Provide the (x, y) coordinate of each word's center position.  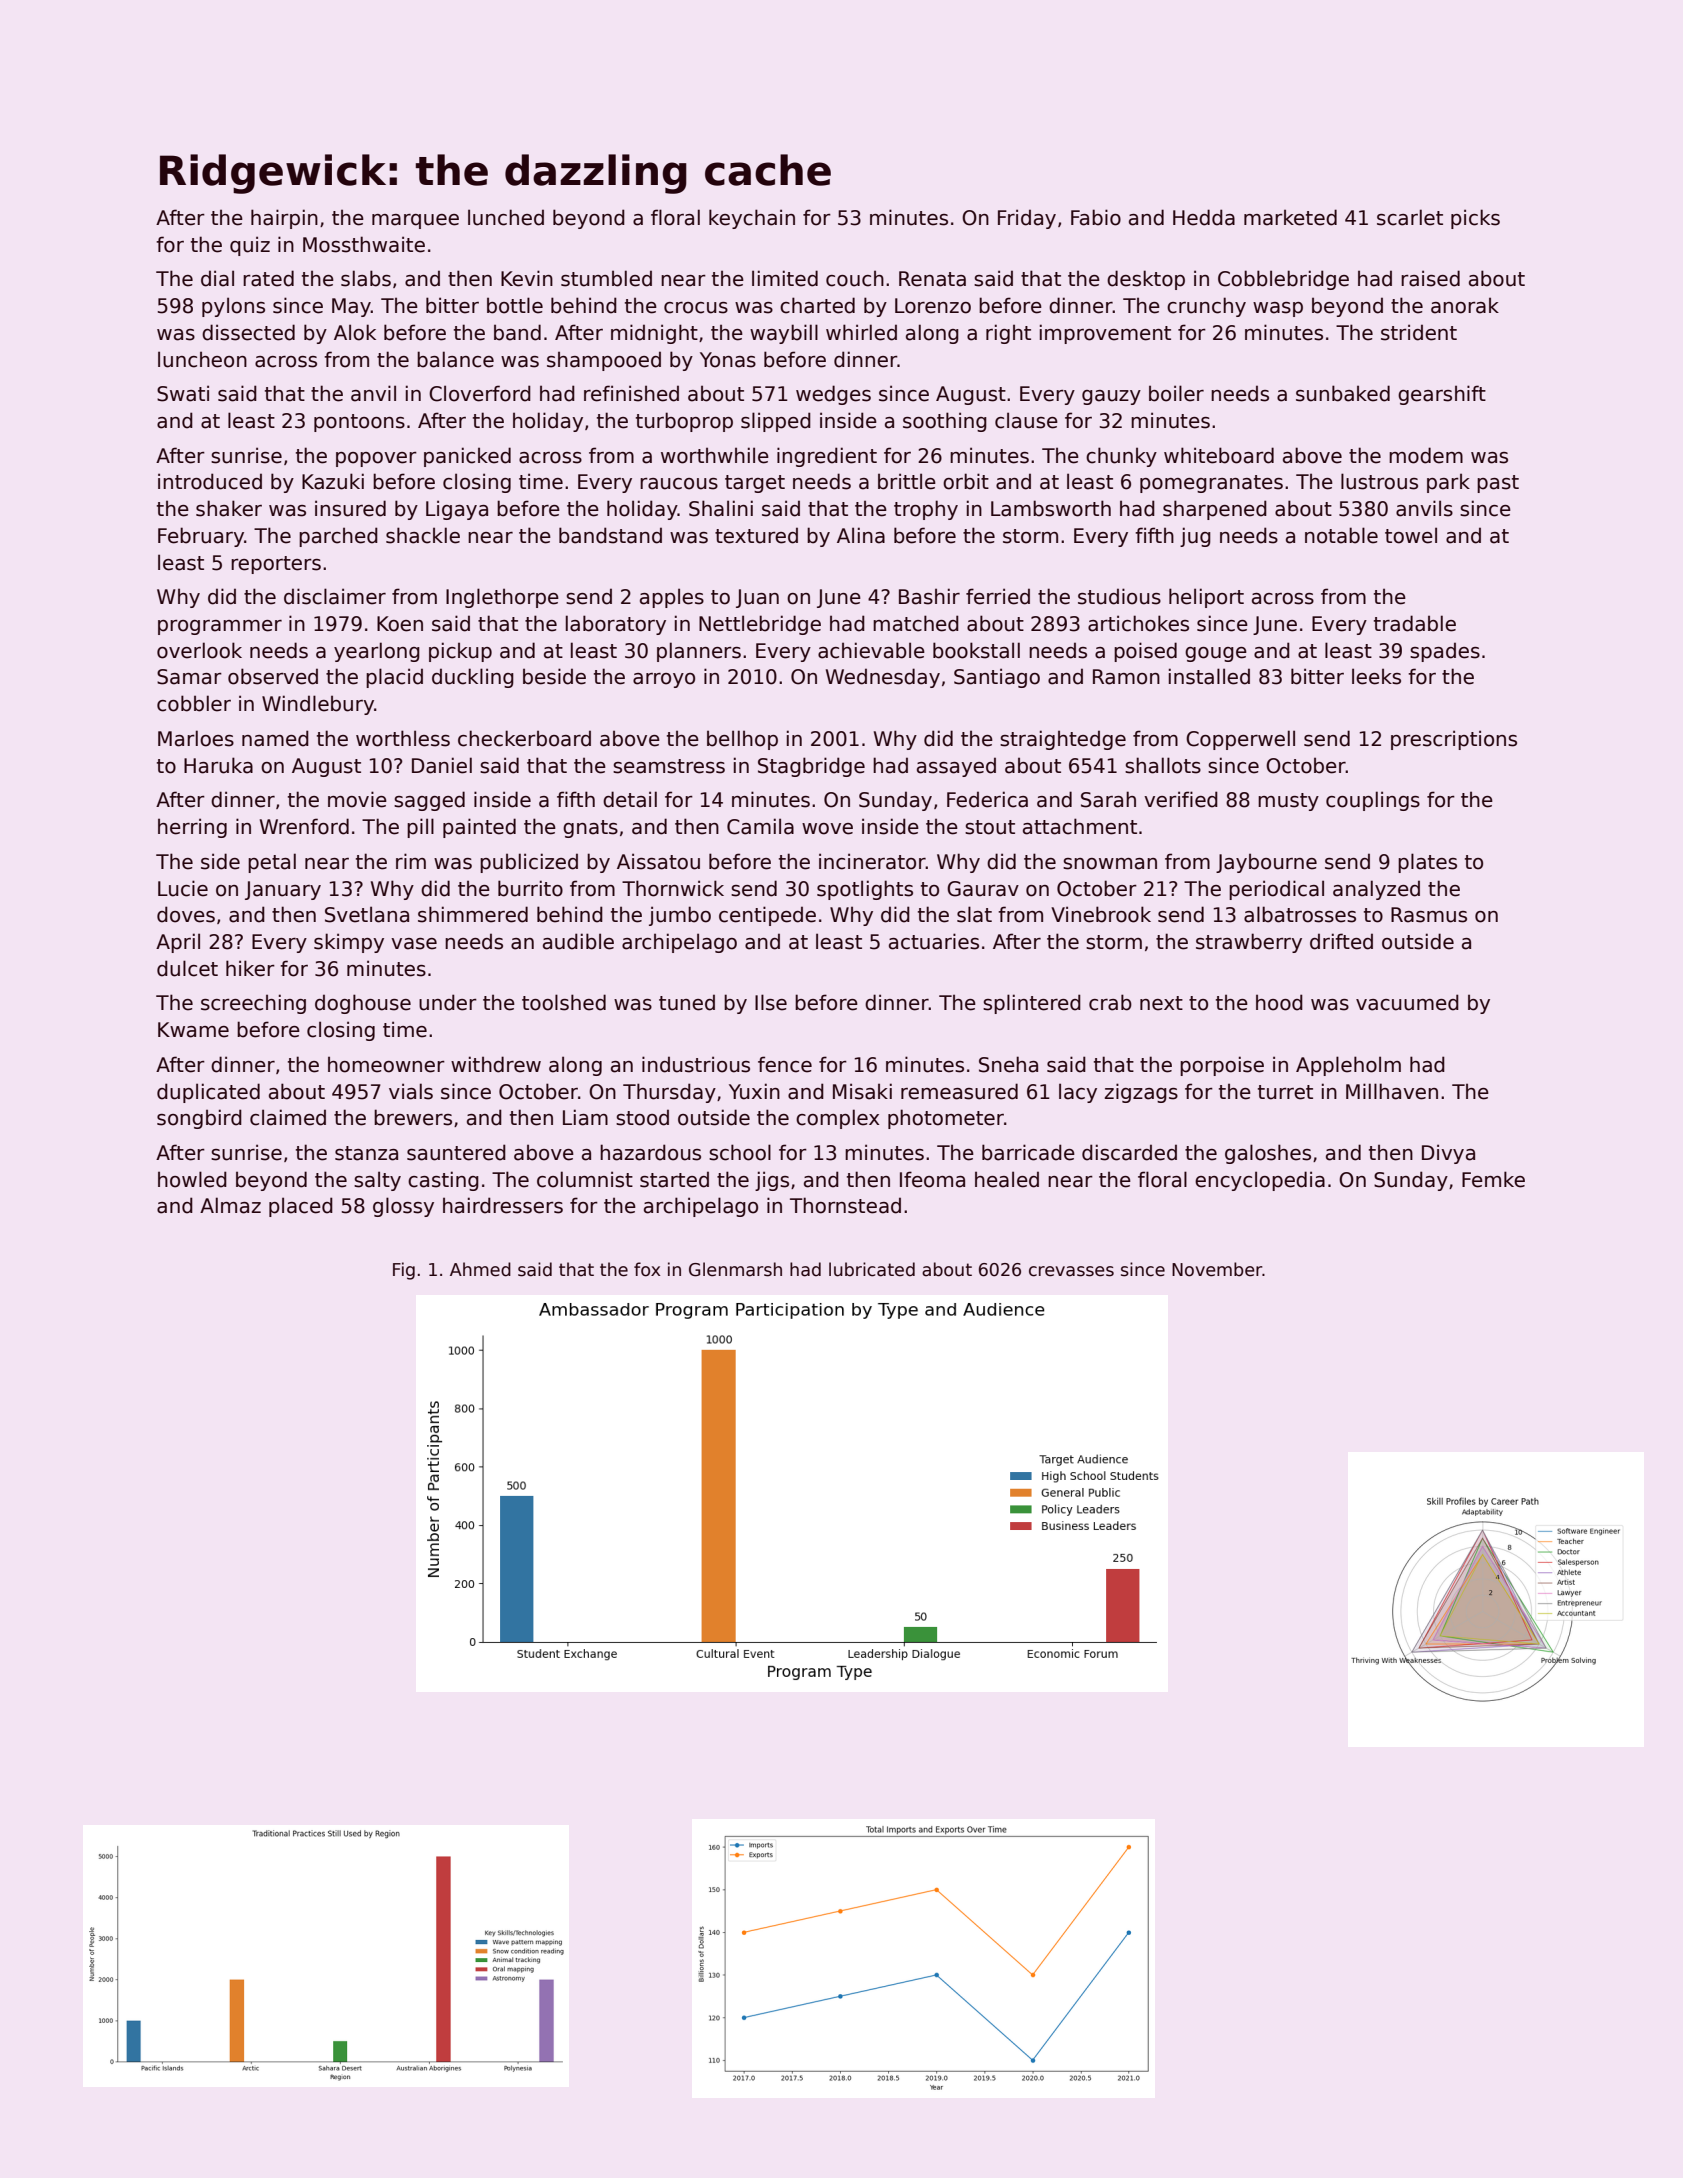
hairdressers (503, 1205)
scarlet (1410, 217)
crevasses (1071, 1271)
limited (785, 278)
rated (268, 278)
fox (647, 1269)
